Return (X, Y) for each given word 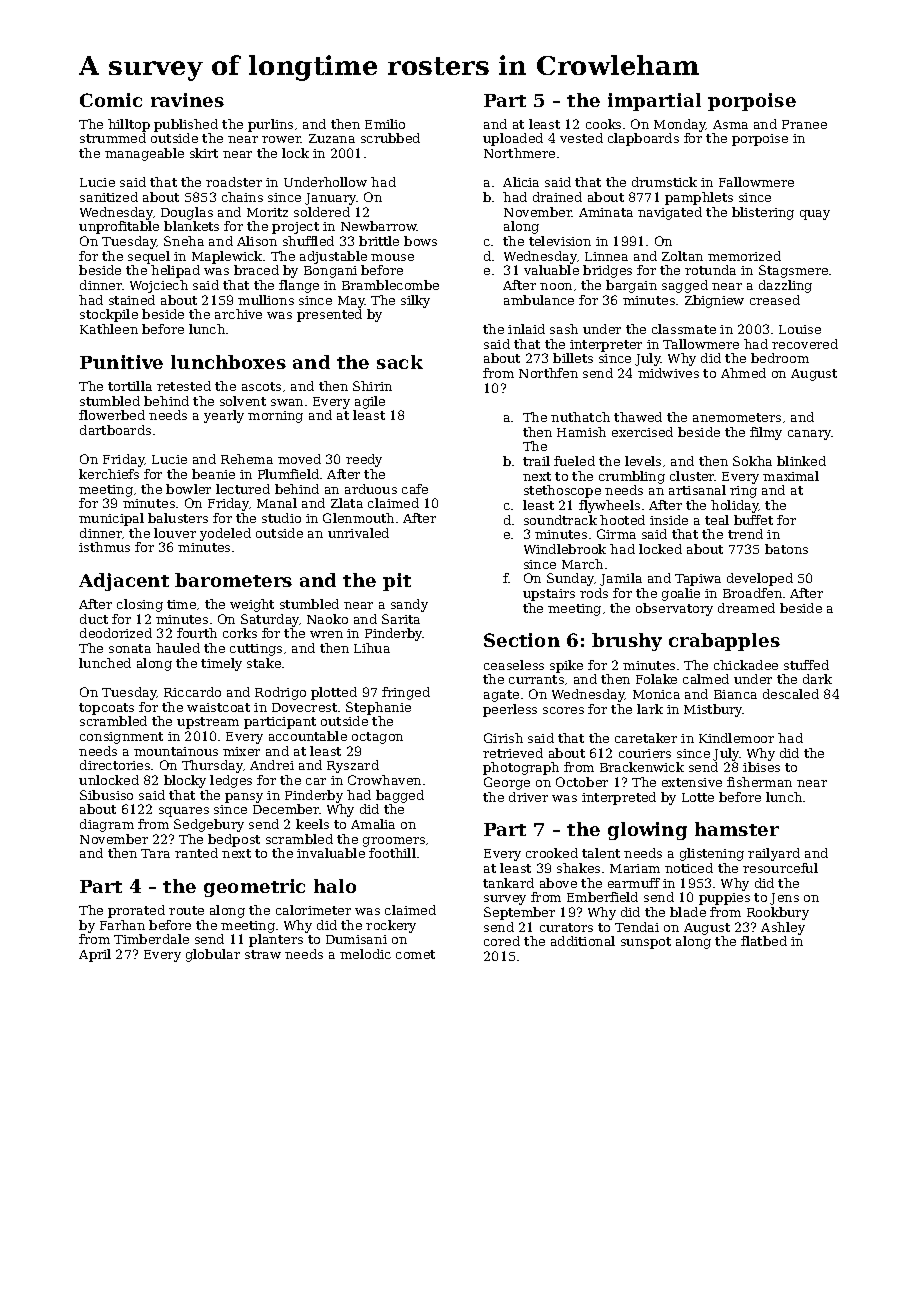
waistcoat (218, 707)
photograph (521, 768)
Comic (111, 100)
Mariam (635, 868)
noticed (689, 868)
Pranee (804, 124)
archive (238, 314)
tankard (508, 883)
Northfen (548, 373)
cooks (603, 124)
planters (276, 940)
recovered (805, 344)
